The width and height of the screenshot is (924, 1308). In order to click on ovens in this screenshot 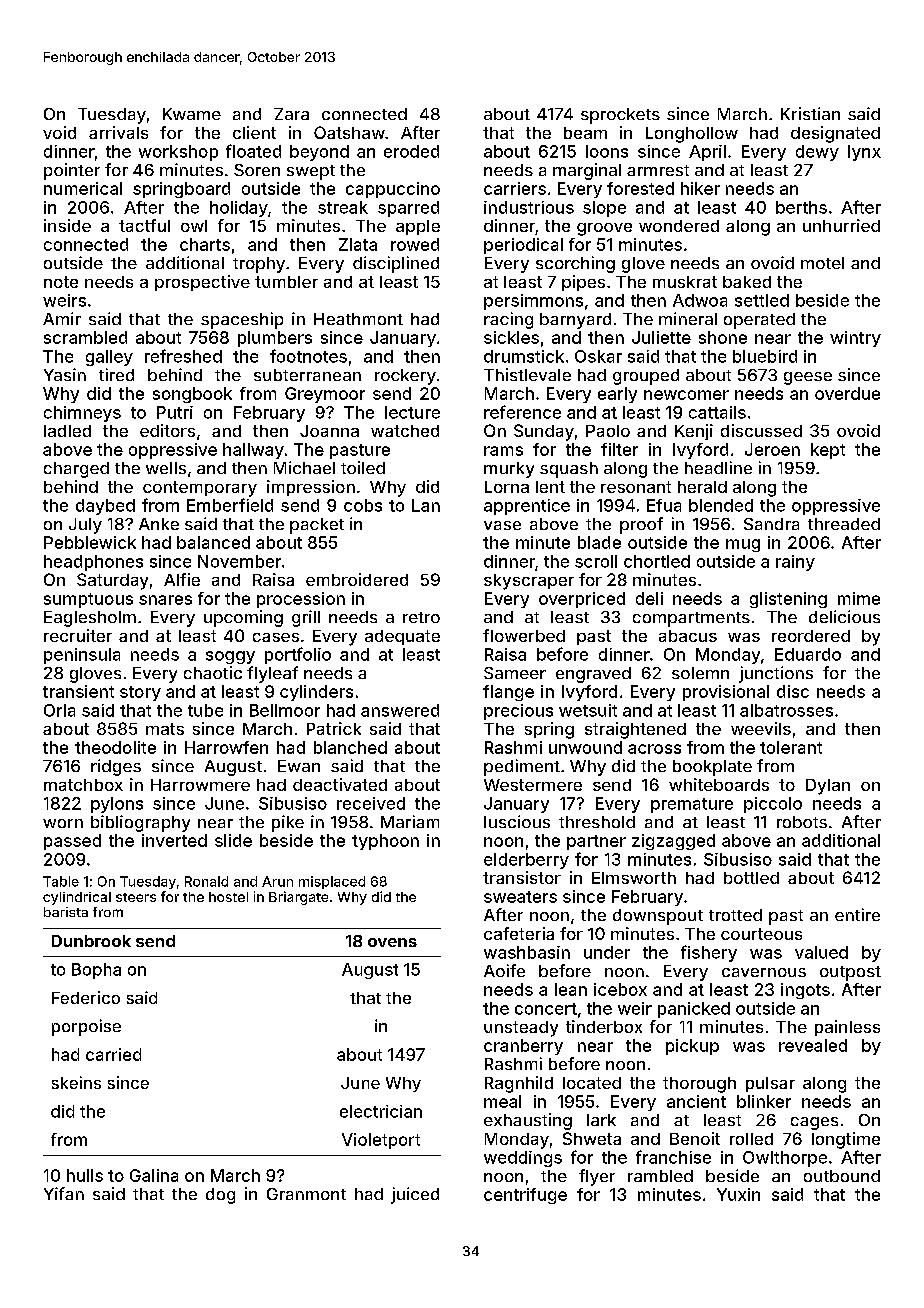, I will do `click(392, 942)`.
